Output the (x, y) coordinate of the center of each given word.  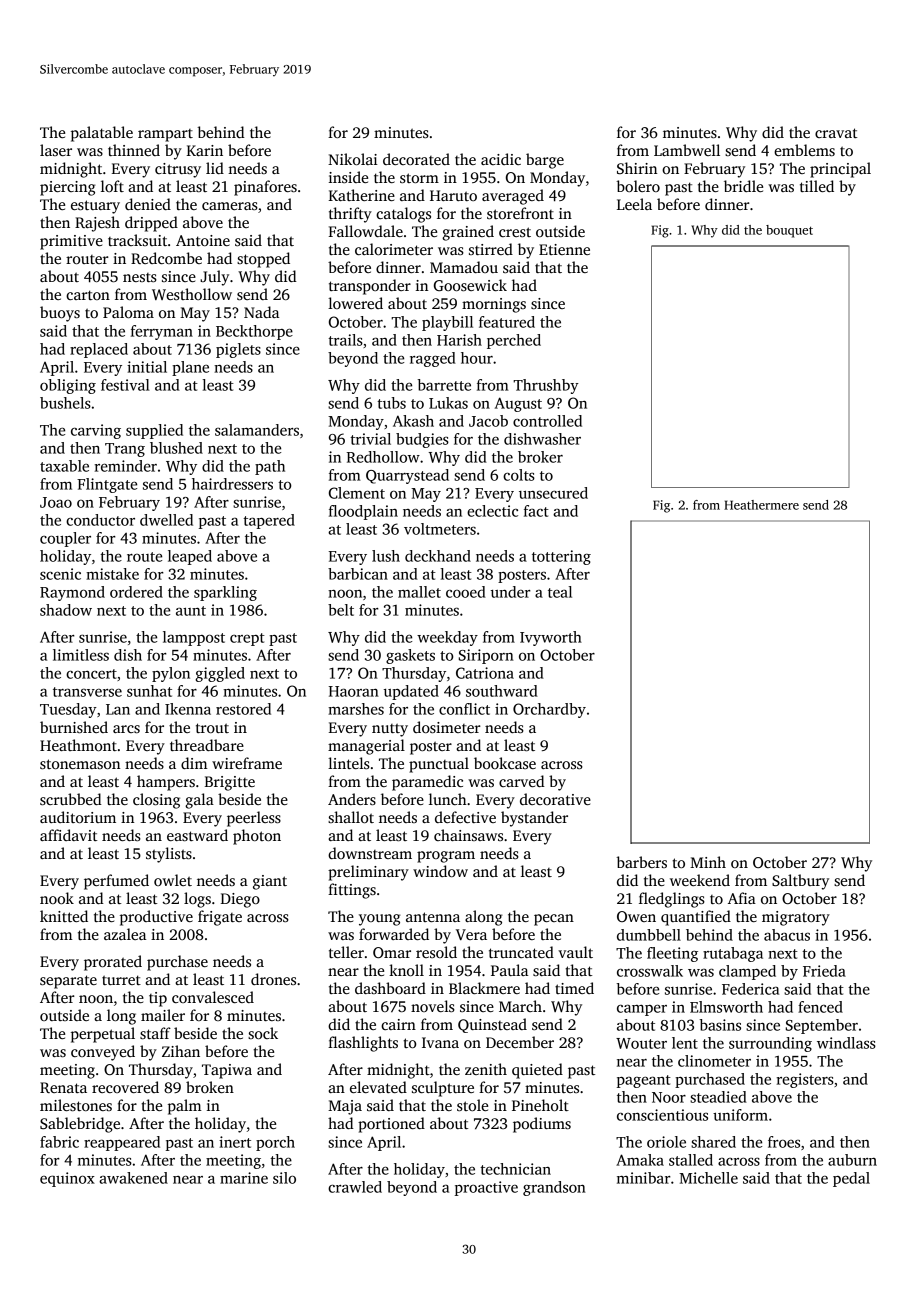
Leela (634, 204)
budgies (422, 440)
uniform (740, 1115)
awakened (133, 1178)
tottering (561, 557)
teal (560, 592)
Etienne (564, 249)
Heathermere (761, 505)
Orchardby (549, 710)
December (520, 1042)
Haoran (354, 691)
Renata (63, 1087)
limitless (81, 655)
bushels (65, 403)
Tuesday (68, 710)
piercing (67, 188)
